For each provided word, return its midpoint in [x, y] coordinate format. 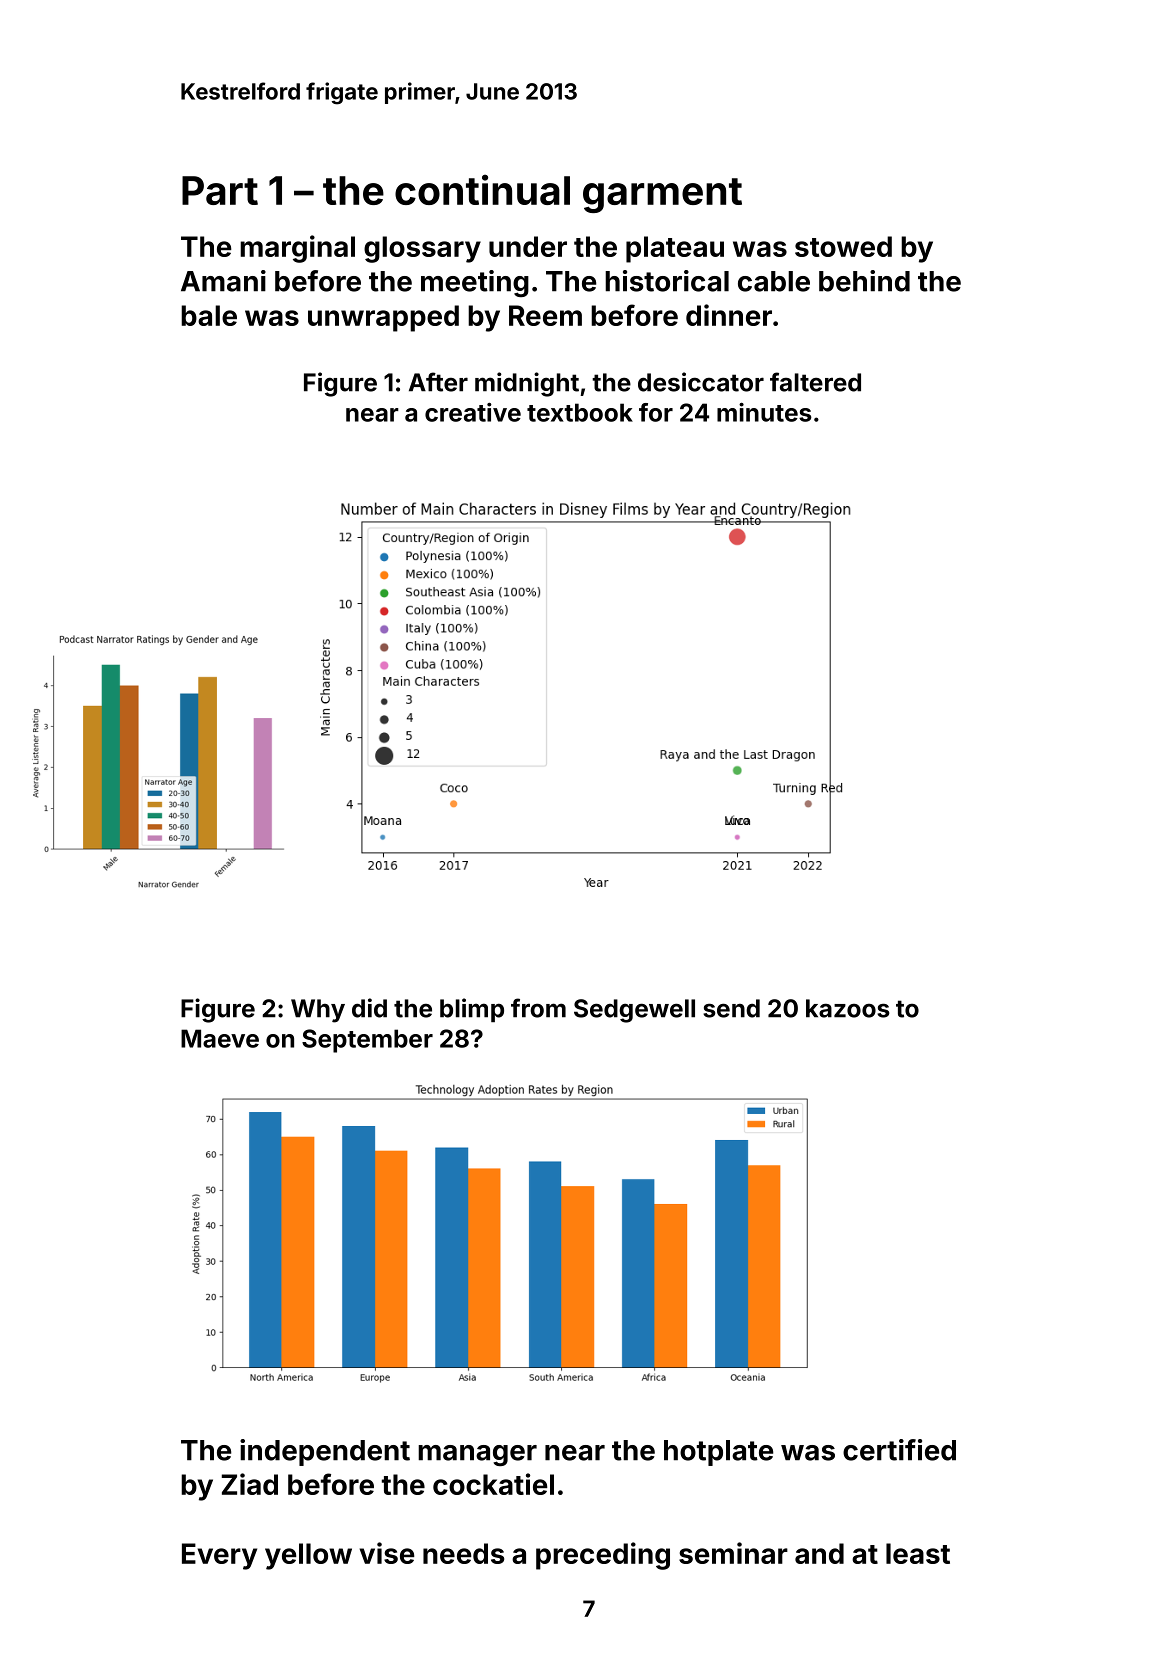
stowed [843, 246]
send [731, 1008]
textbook [580, 412]
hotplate [718, 1453]
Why [318, 1011]
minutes [764, 412]
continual [482, 189]
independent [325, 1452]
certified [899, 1450]
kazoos [848, 1008]
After [438, 382]
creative [473, 412]
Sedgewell [634, 1011]
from [538, 1008]
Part [220, 190]
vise [387, 1553]
